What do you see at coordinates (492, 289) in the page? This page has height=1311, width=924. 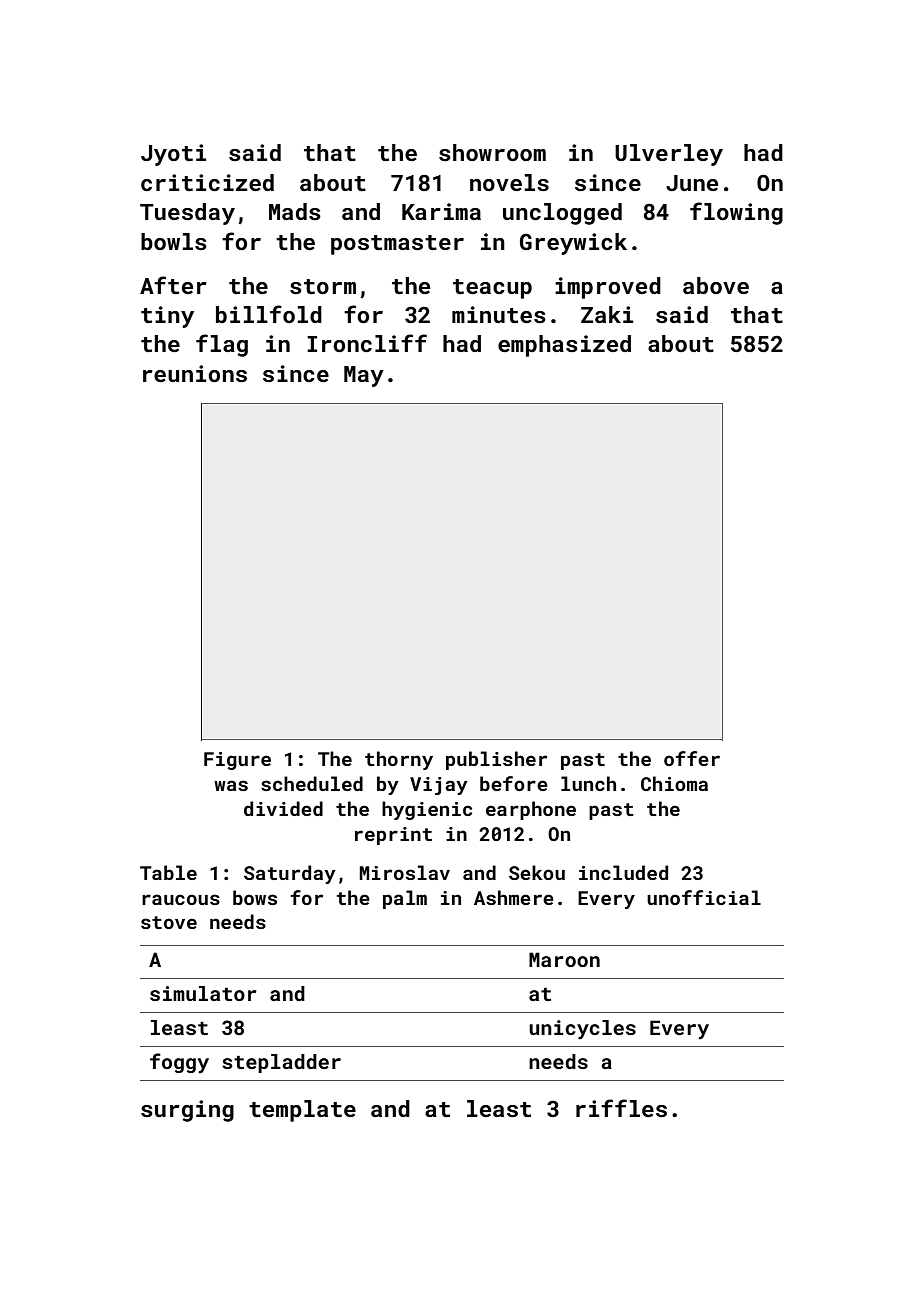 I see `teacup` at bounding box center [492, 289].
